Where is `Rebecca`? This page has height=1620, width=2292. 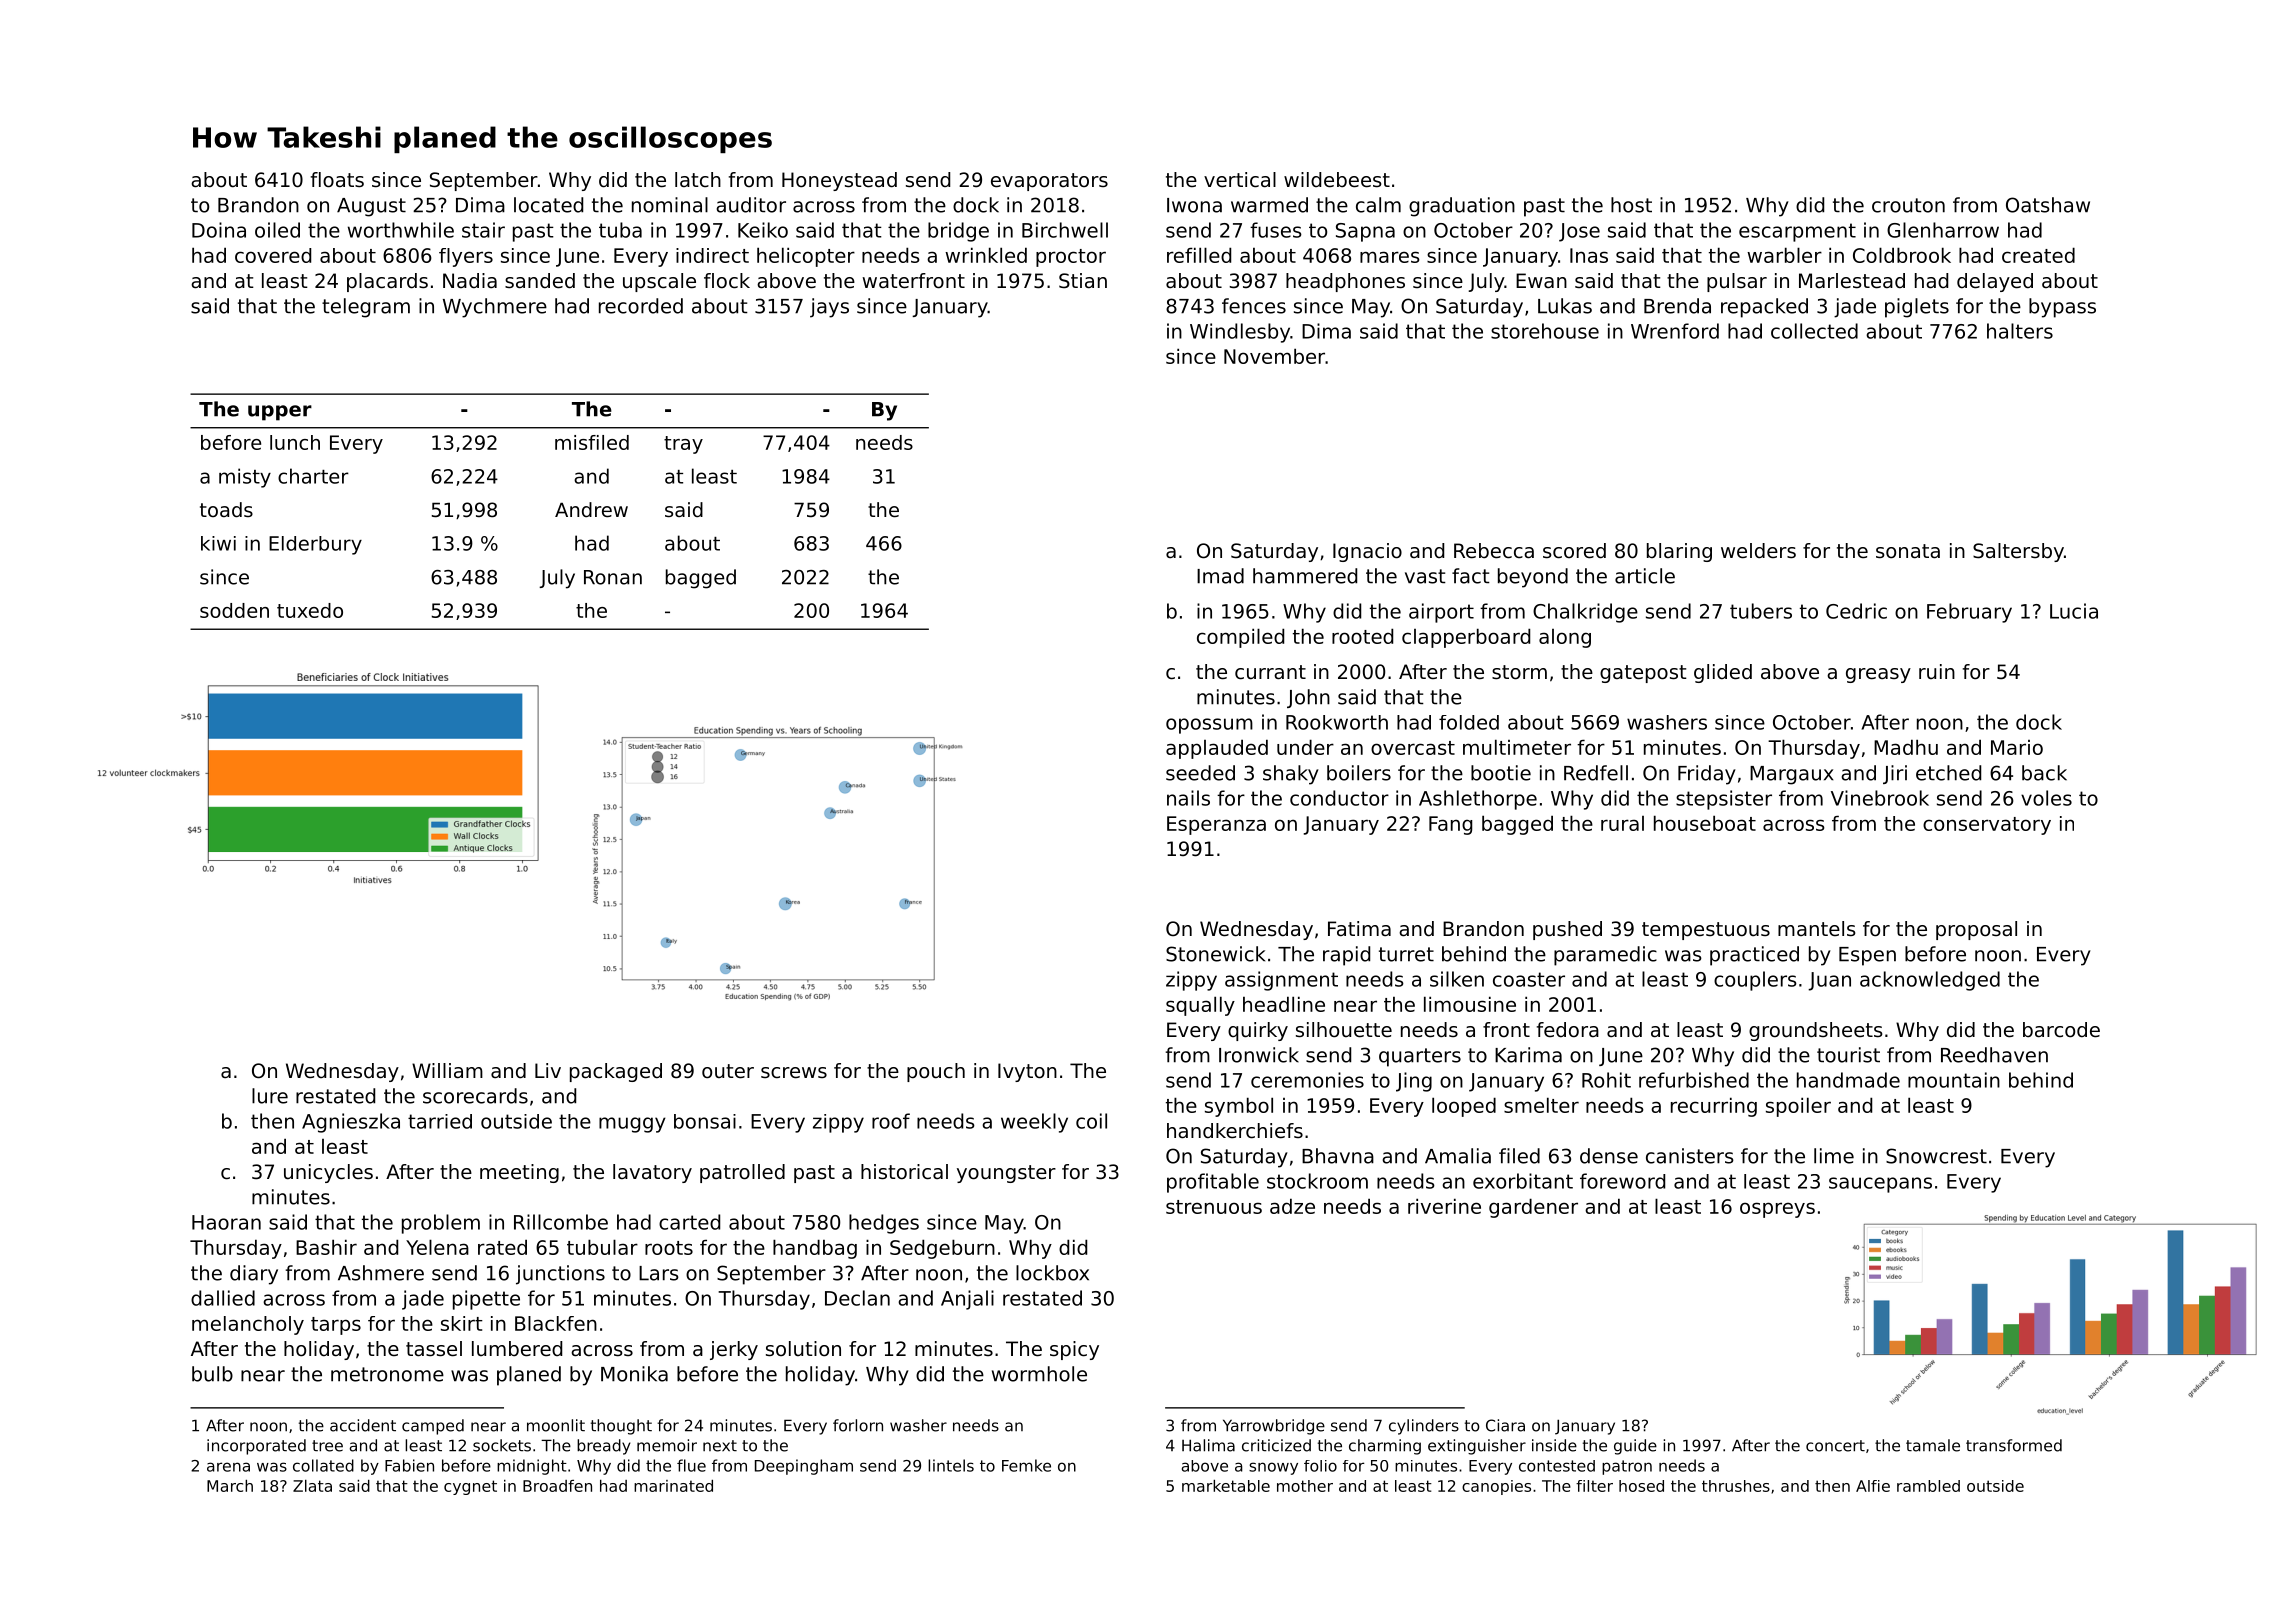
Rebecca is located at coordinates (1494, 551).
